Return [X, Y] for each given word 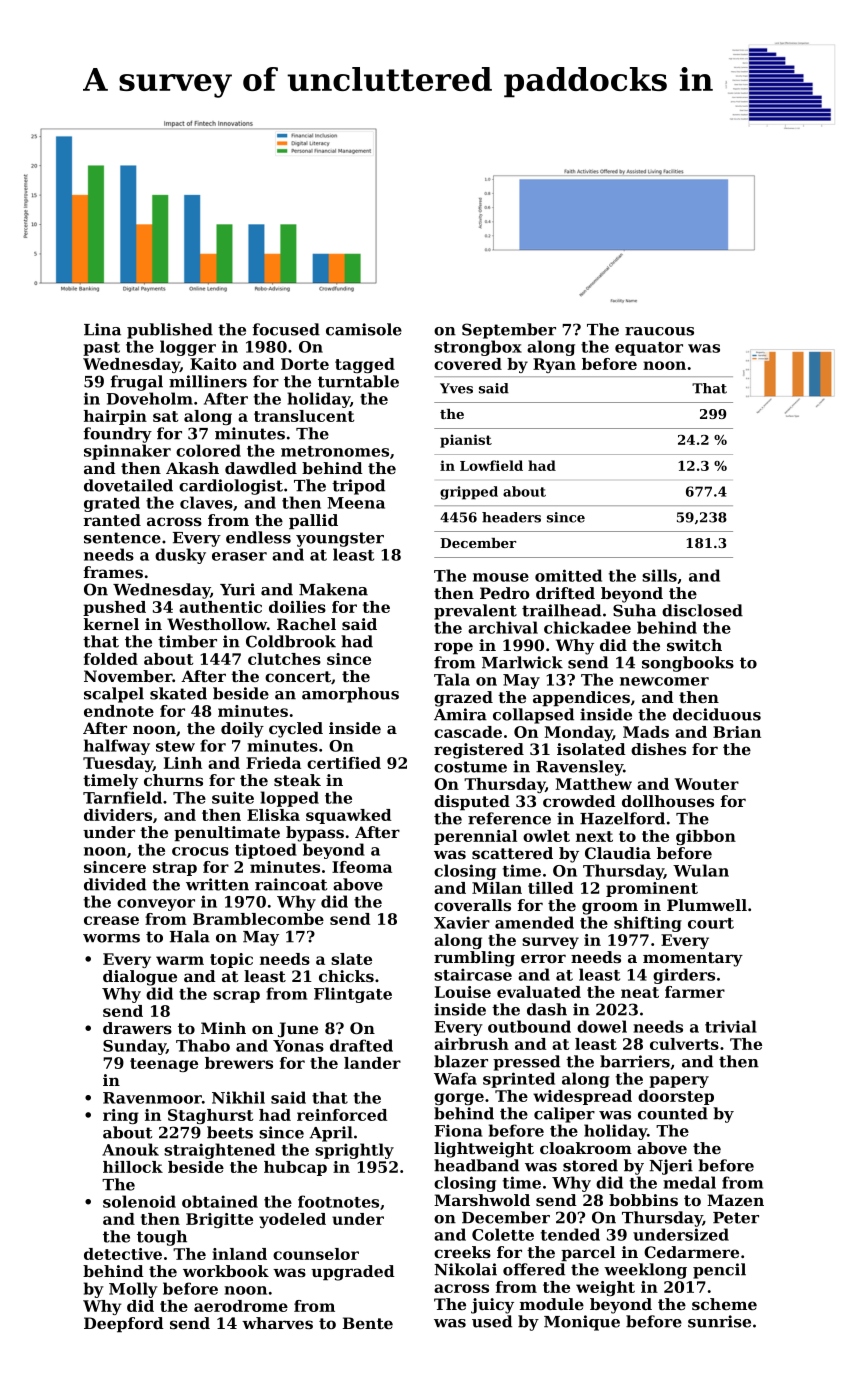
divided [115, 884]
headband [476, 1165]
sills [659, 575]
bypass [315, 834]
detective [123, 1254]
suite [233, 797]
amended [534, 922]
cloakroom [586, 1148]
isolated [591, 749]
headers [511, 517]
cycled [296, 730]
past [101, 349]
